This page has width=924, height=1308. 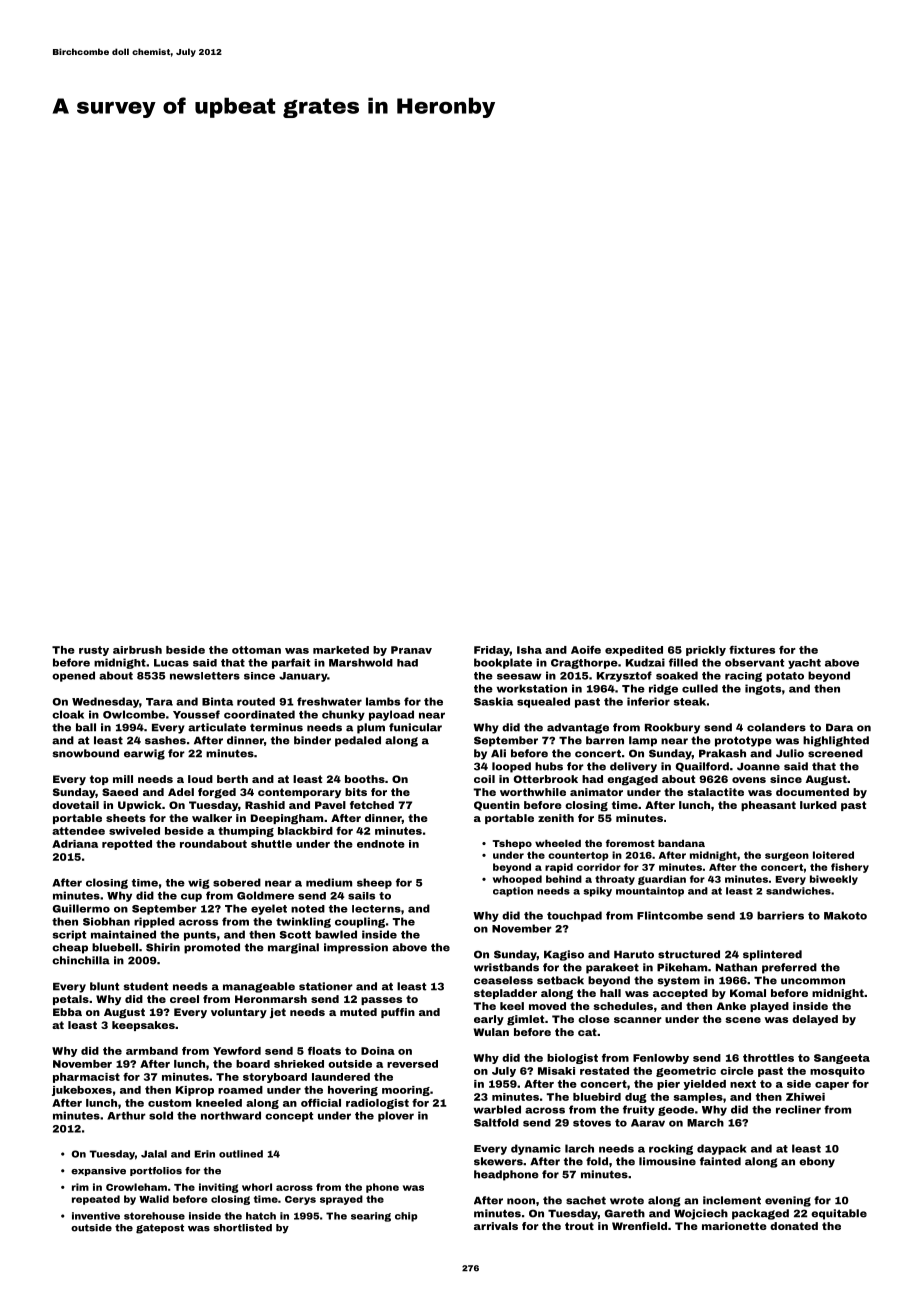 I want to click on opened, so click(x=73, y=676).
